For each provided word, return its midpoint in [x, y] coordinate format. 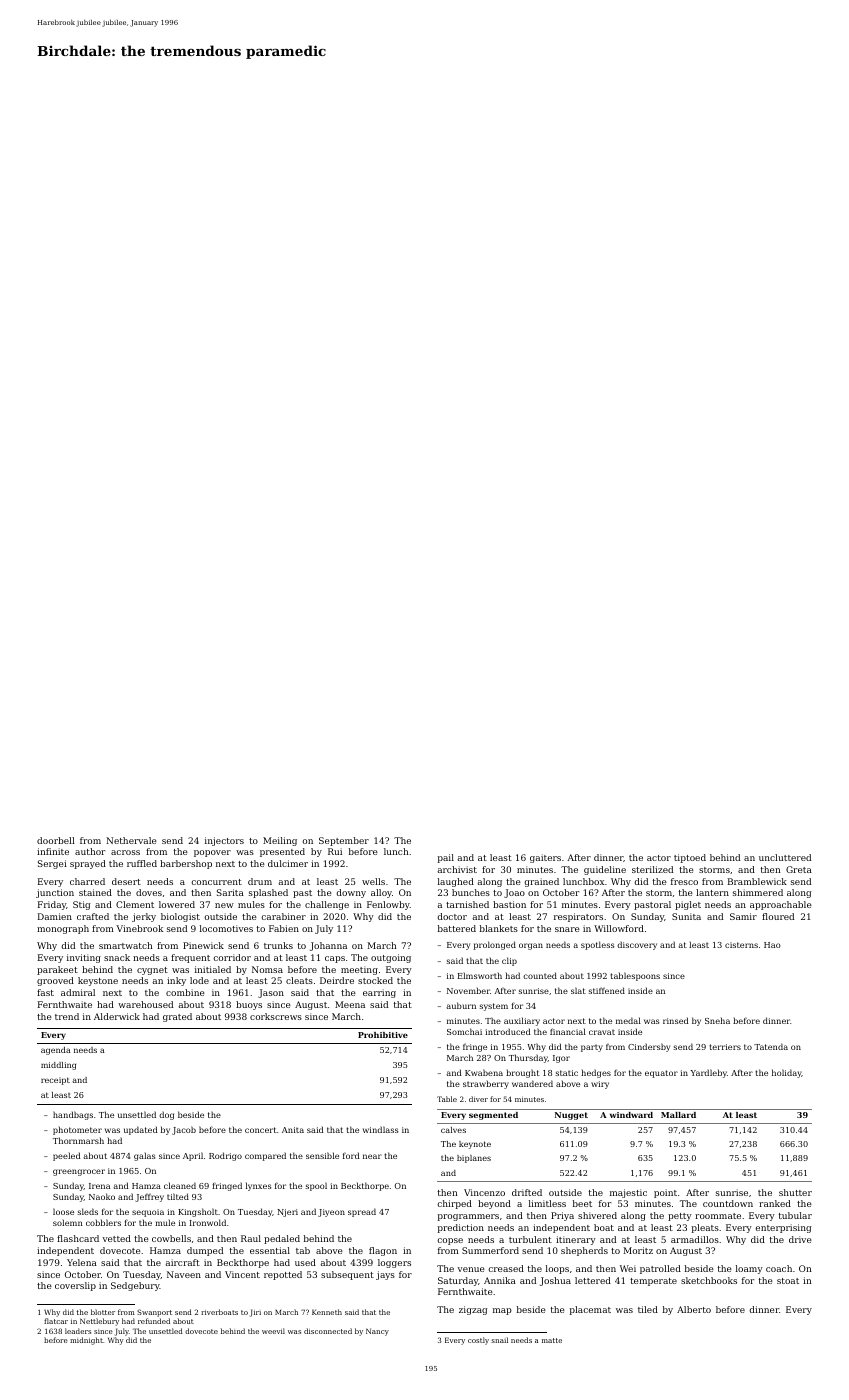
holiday [787, 1073]
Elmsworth [480, 976]
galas [144, 1157]
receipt [55, 1081]
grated [177, 1017]
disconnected [328, 1331]
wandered [532, 1083]
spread [362, 1212]
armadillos [695, 1239]
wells [373, 881]
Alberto [694, 1309]
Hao [772, 945]
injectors [224, 841]
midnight [86, 1341]
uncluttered [785, 857]
